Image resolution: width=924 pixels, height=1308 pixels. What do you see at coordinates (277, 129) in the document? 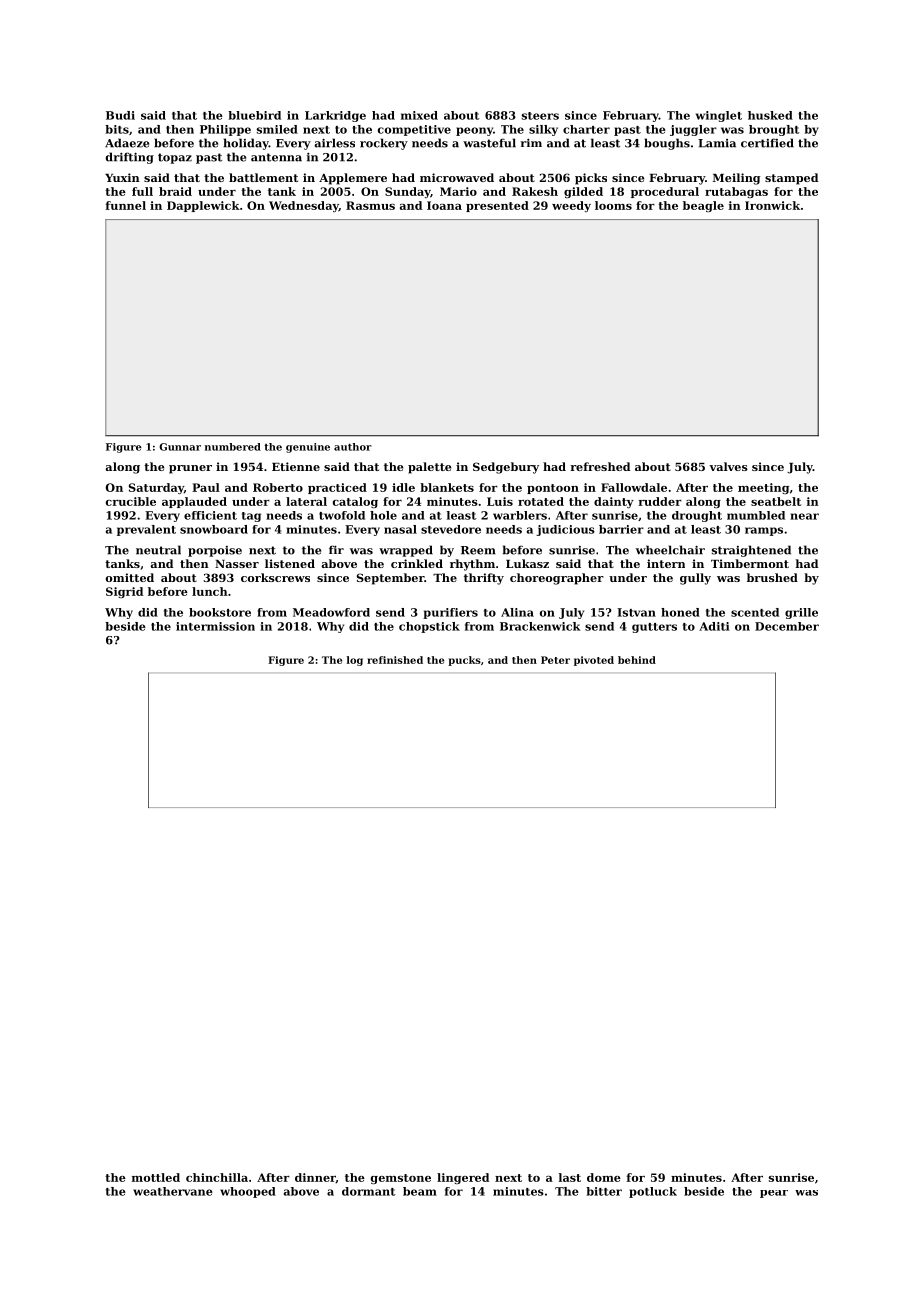
I see `smiled` at bounding box center [277, 129].
